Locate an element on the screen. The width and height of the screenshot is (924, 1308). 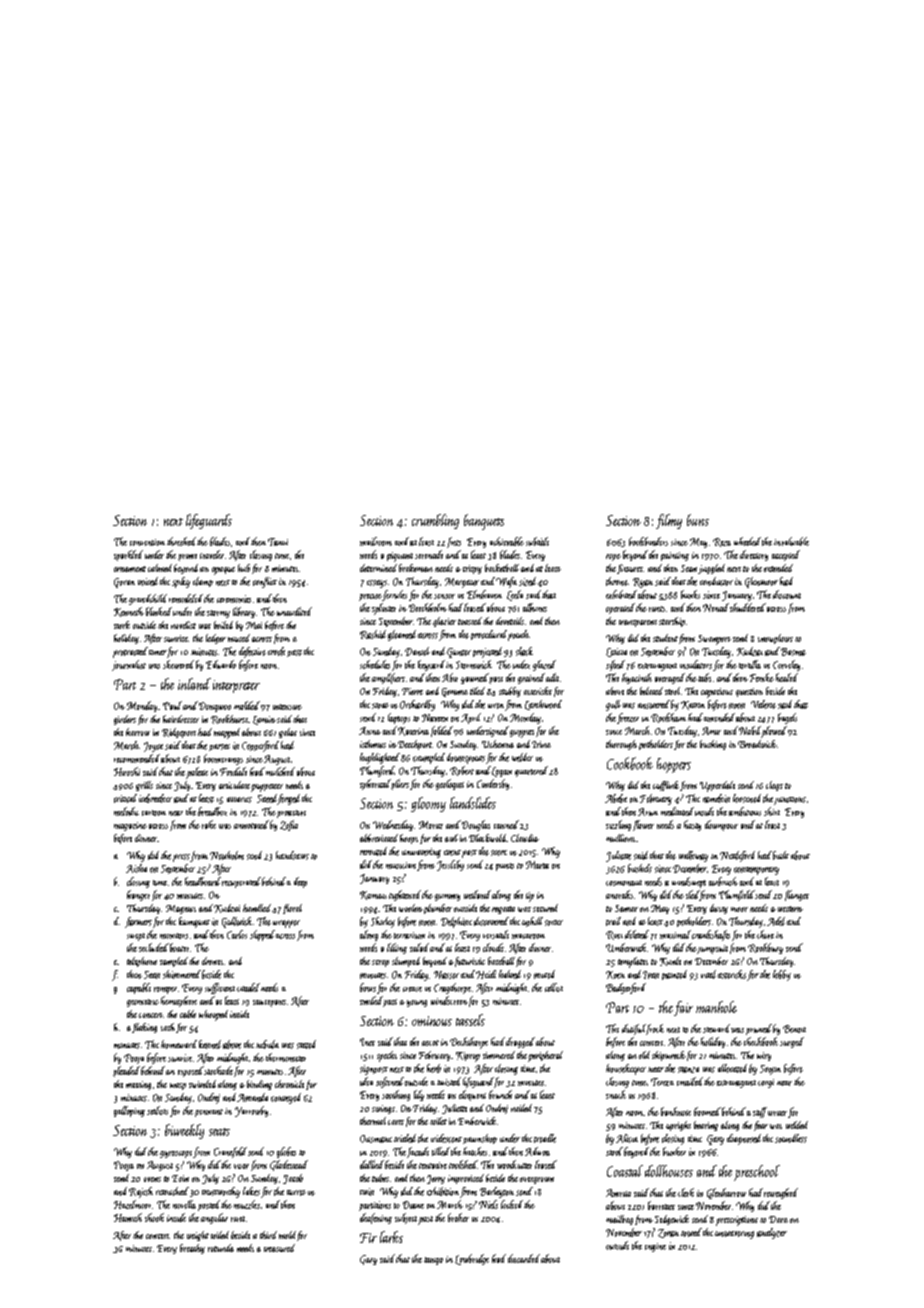
lily is located at coordinates (419, 1095).
